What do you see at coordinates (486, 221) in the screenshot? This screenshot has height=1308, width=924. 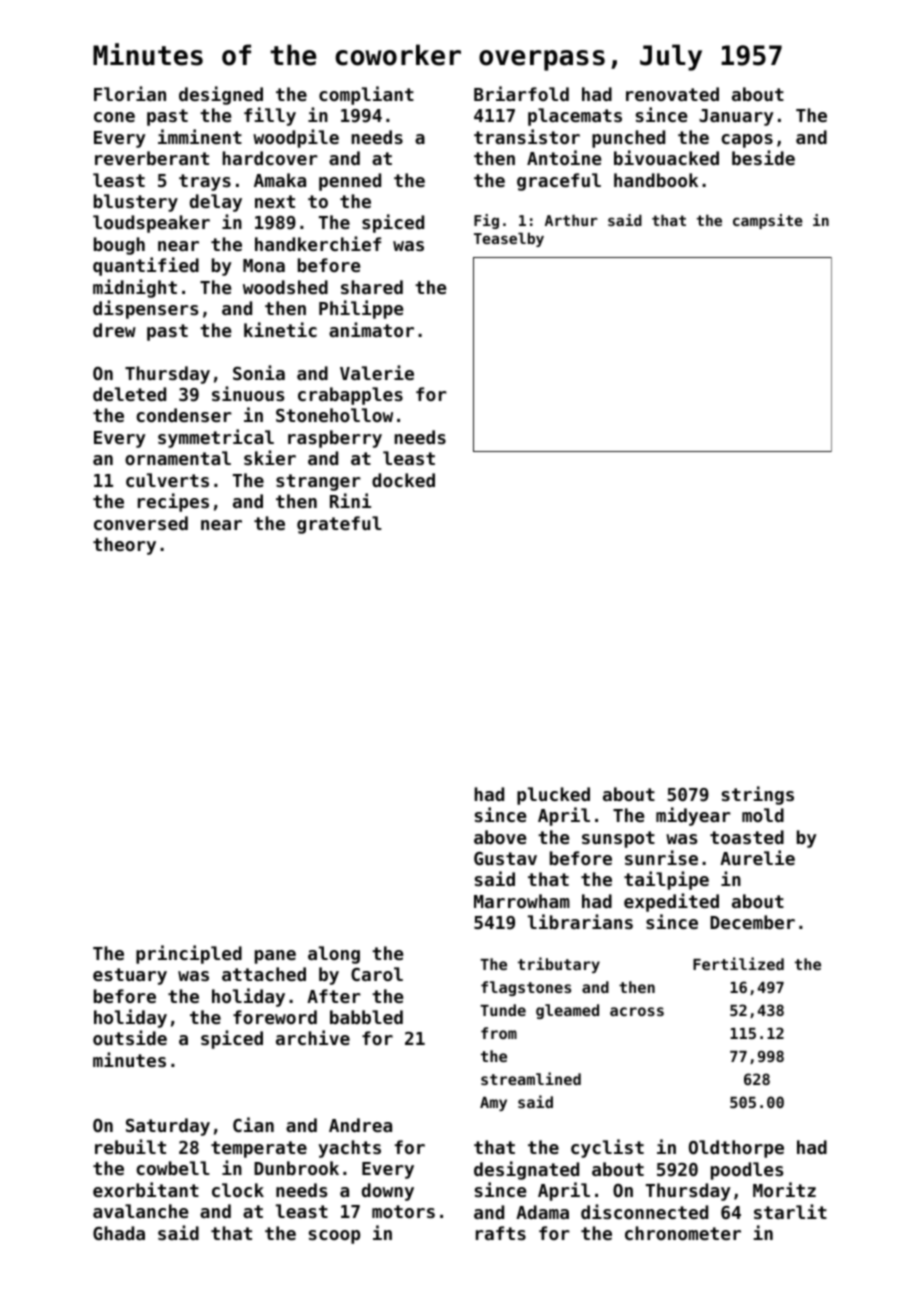 I see `Fig` at bounding box center [486, 221].
